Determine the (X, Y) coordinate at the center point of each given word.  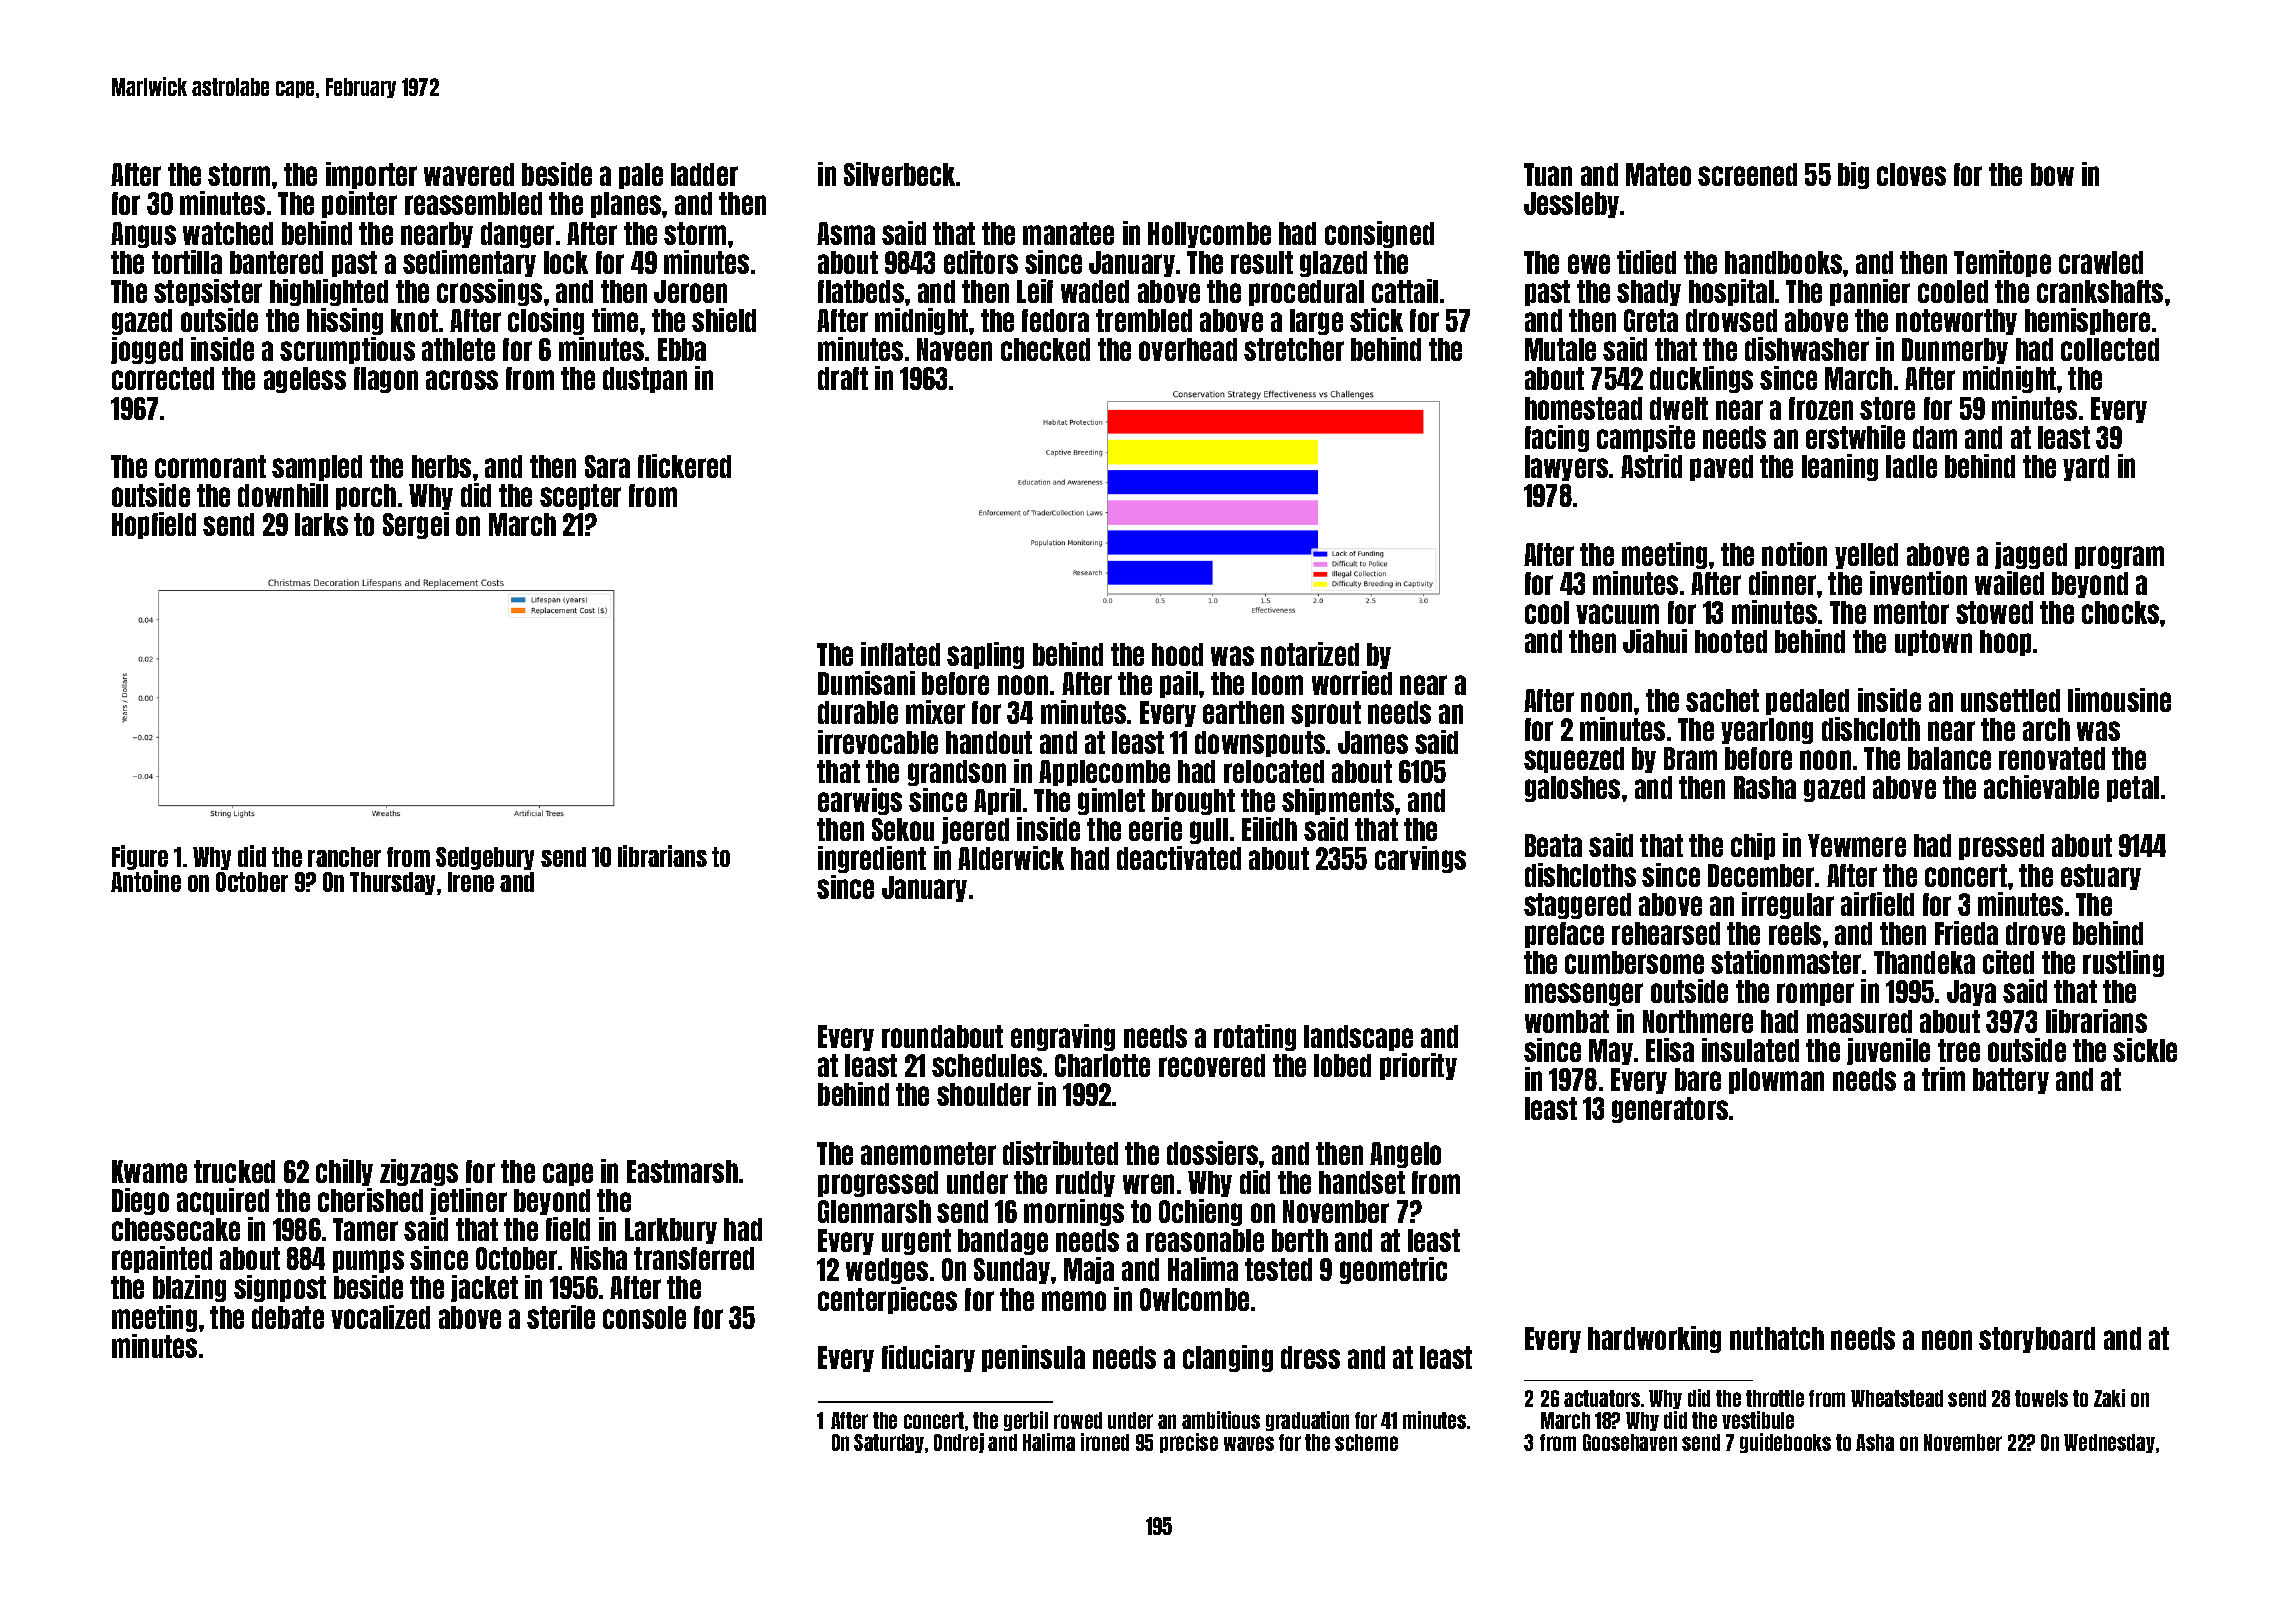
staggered (1577, 906)
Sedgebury (485, 858)
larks (321, 524)
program (2119, 557)
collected (2110, 349)
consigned (1379, 234)
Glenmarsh (874, 1211)
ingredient (872, 859)
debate (288, 1317)
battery (2011, 1081)
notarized (1310, 654)
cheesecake (176, 1229)
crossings (489, 292)
